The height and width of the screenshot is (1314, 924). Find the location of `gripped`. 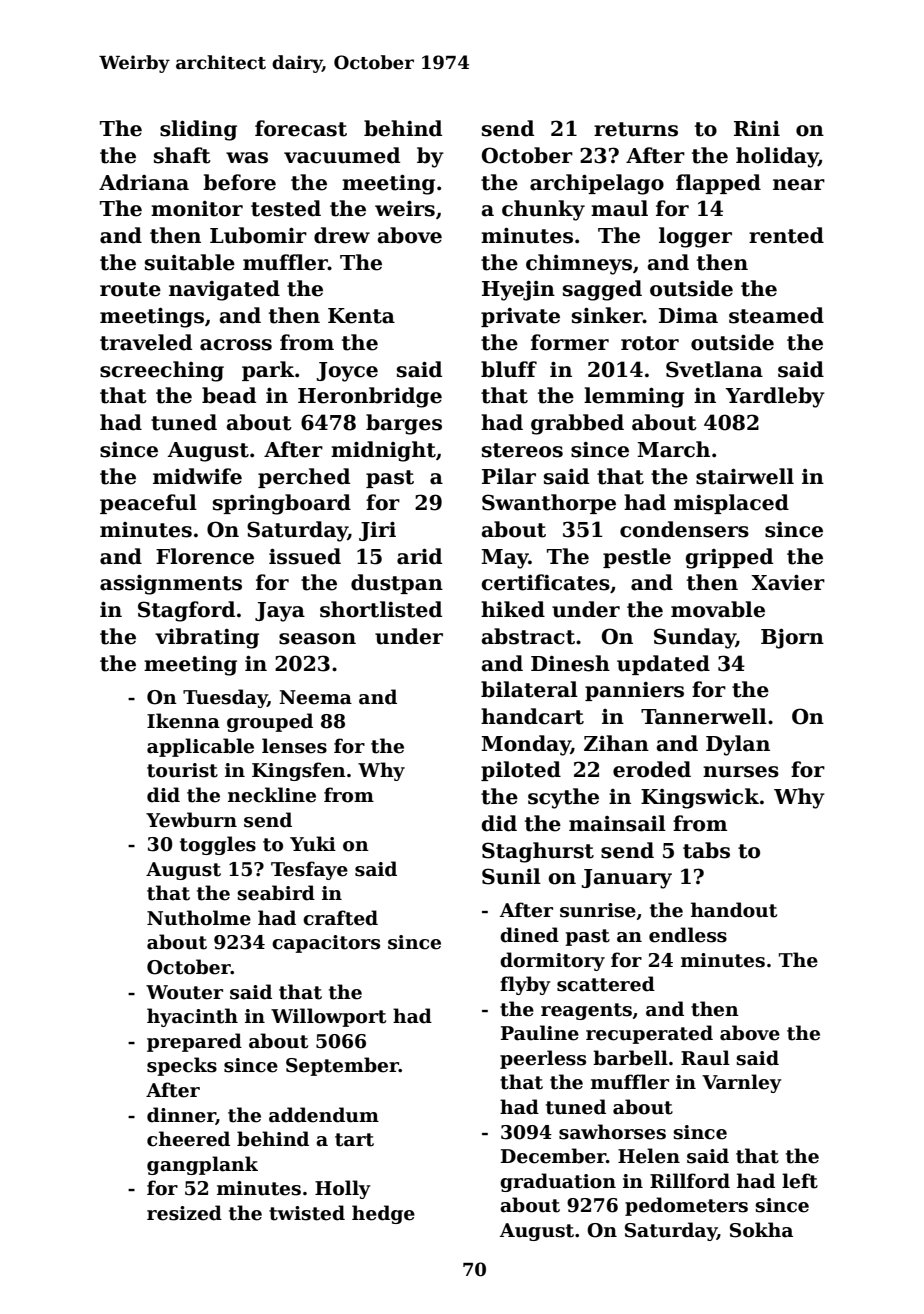

gripped is located at coordinates (729, 558).
